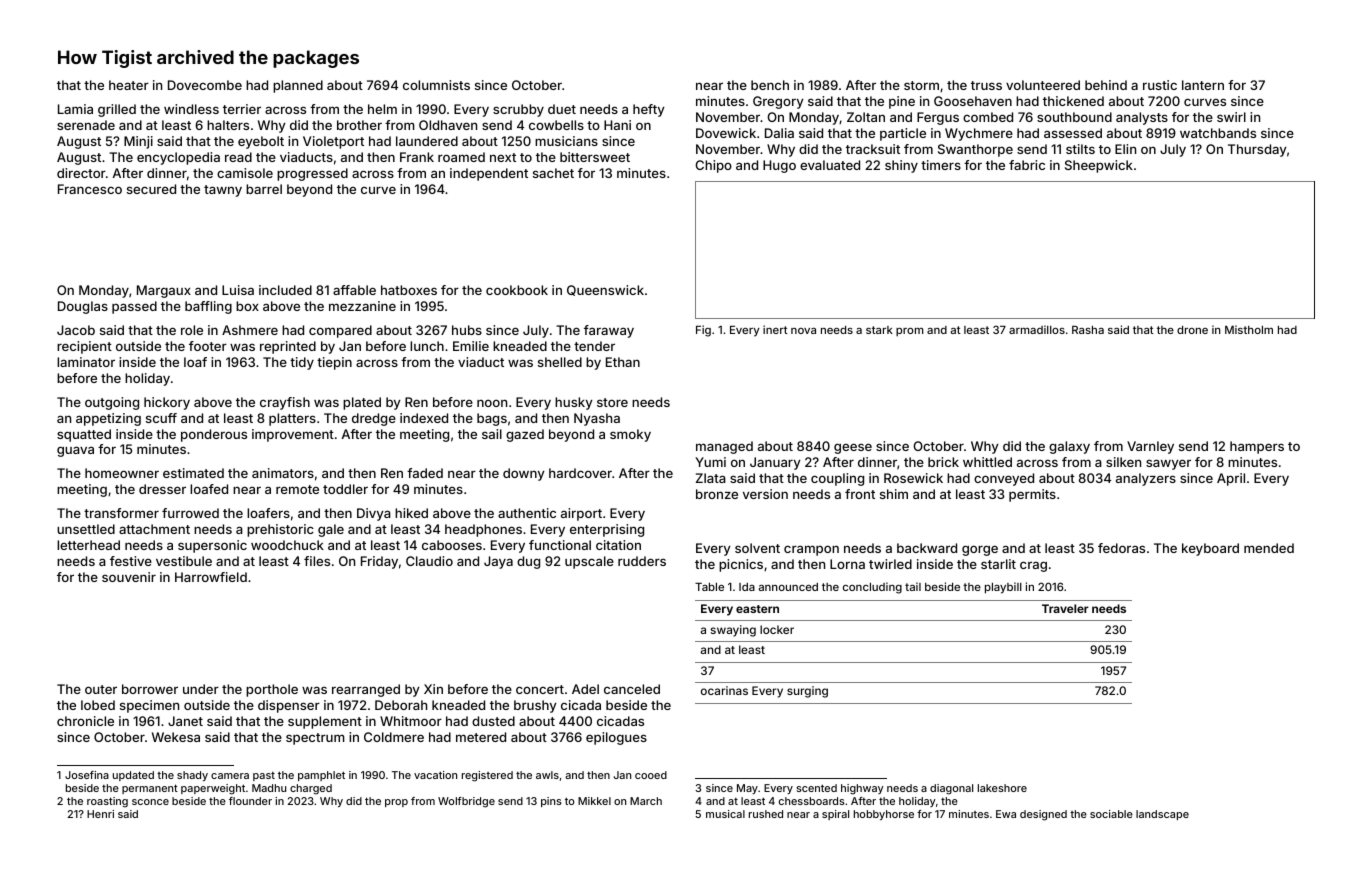 This screenshot has width=1372, height=887. I want to click on Sheepwick, so click(1099, 166).
